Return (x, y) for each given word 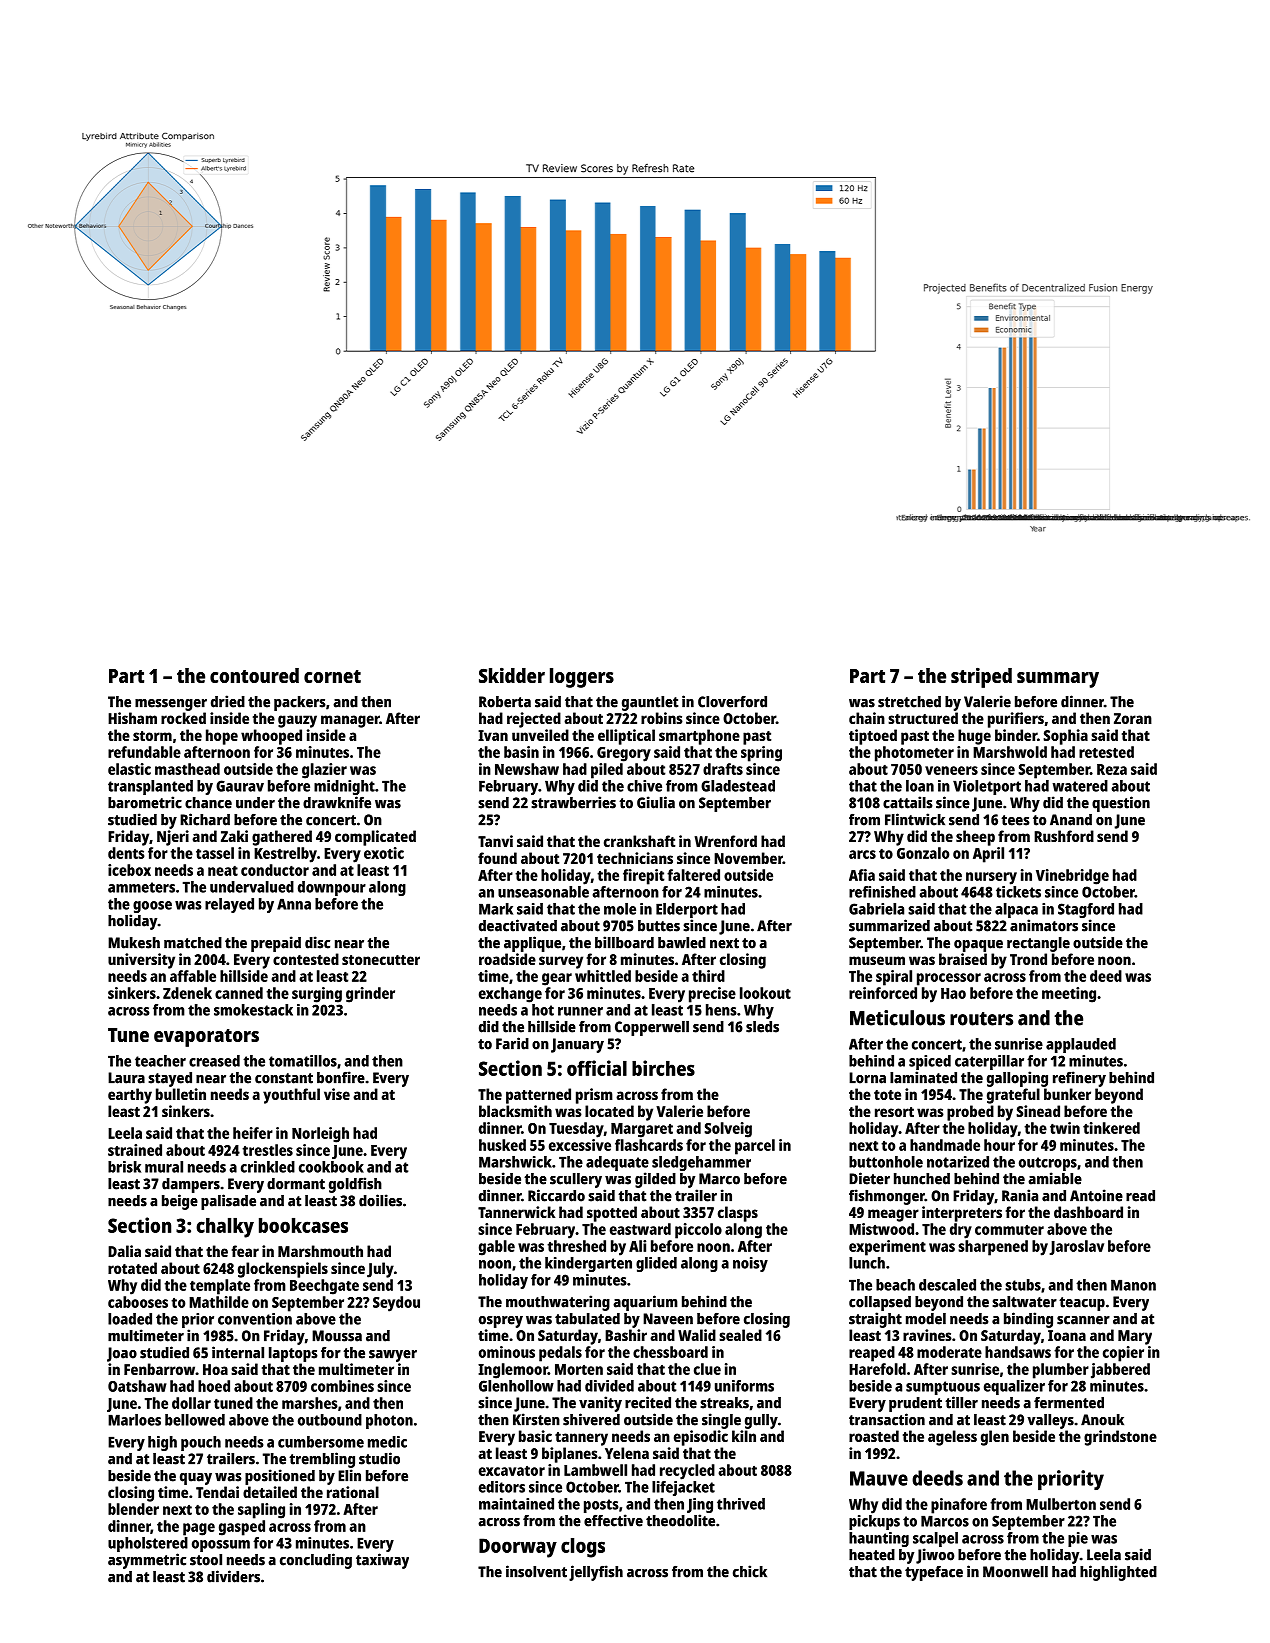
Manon (1133, 1285)
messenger (171, 705)
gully (761, 1421)
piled (607, 771)
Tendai (217, 1492)
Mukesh (134, 943)
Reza (1112, 769)
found (497, 858)
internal (238, 1352)
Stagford (1086, 910)
